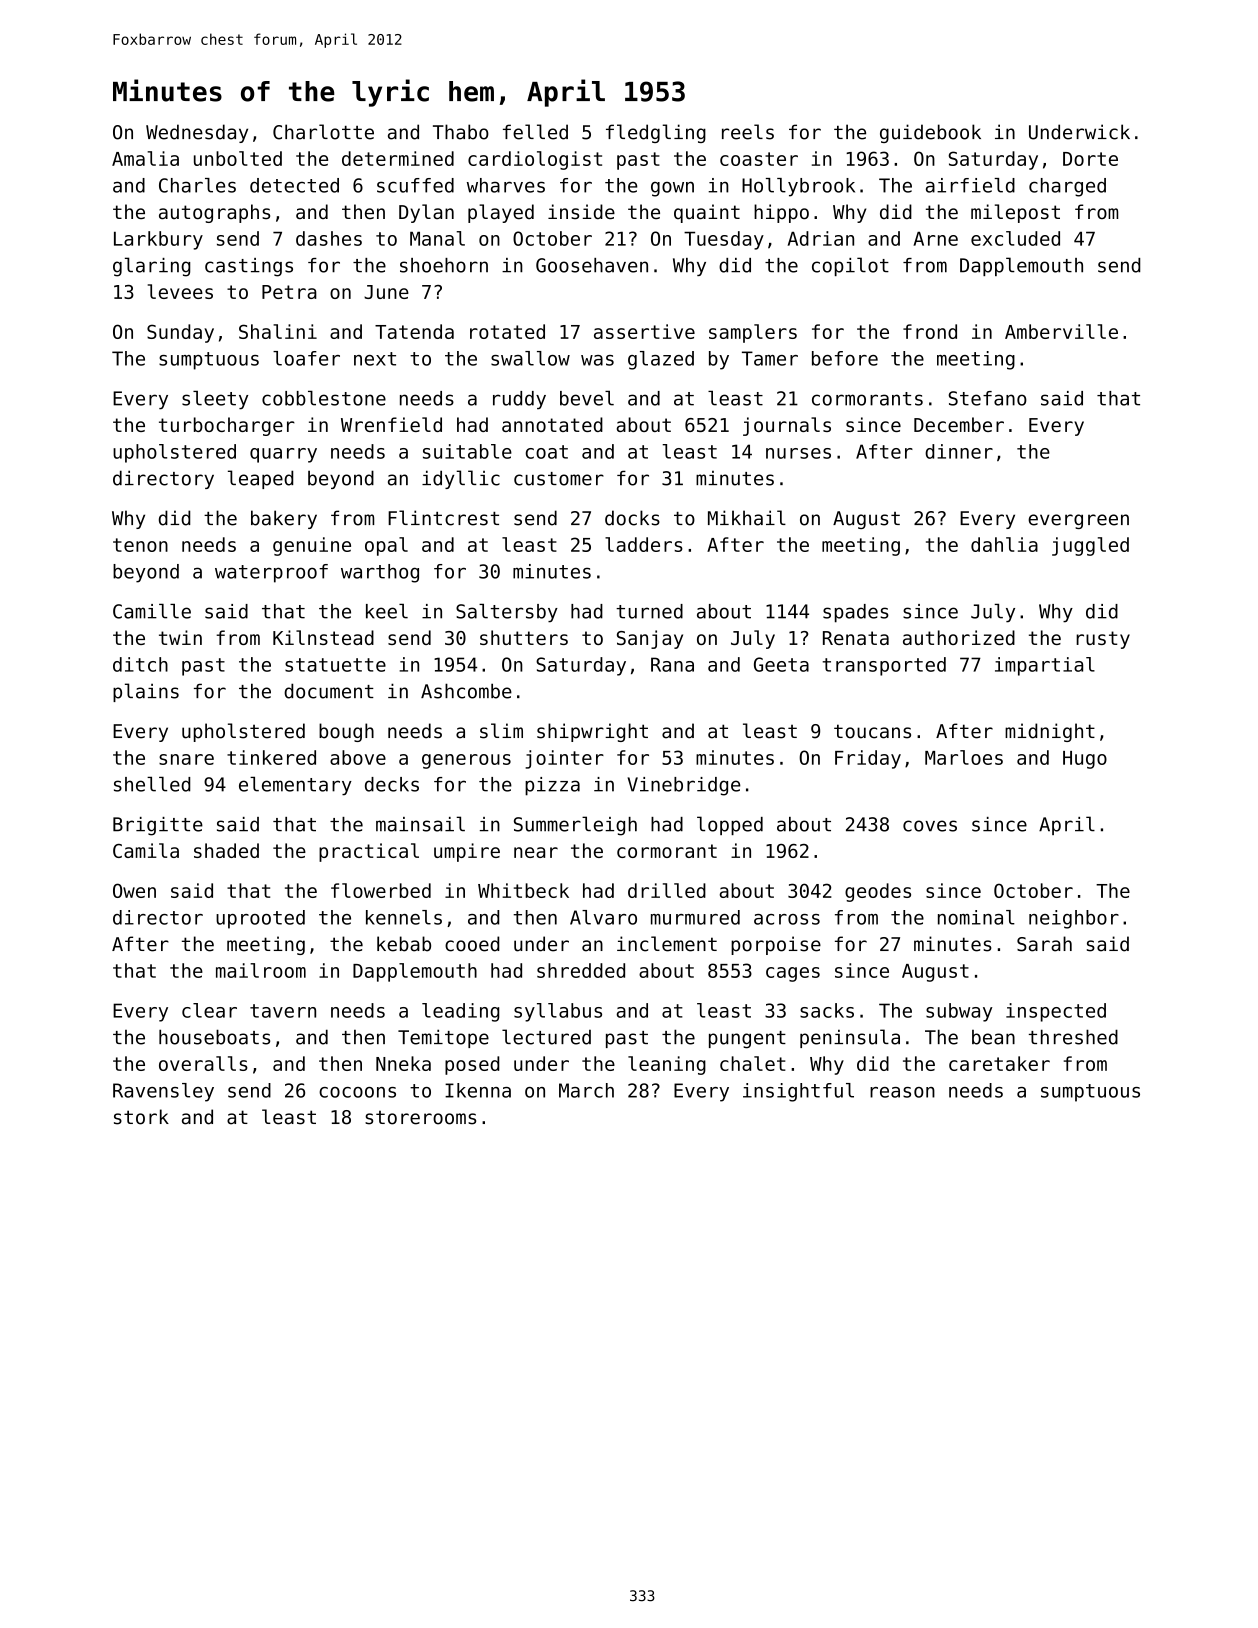 Image resolution: width=1258 pixels, height=1628 pixels. I want to click on rusty, so click(1103, 640).
